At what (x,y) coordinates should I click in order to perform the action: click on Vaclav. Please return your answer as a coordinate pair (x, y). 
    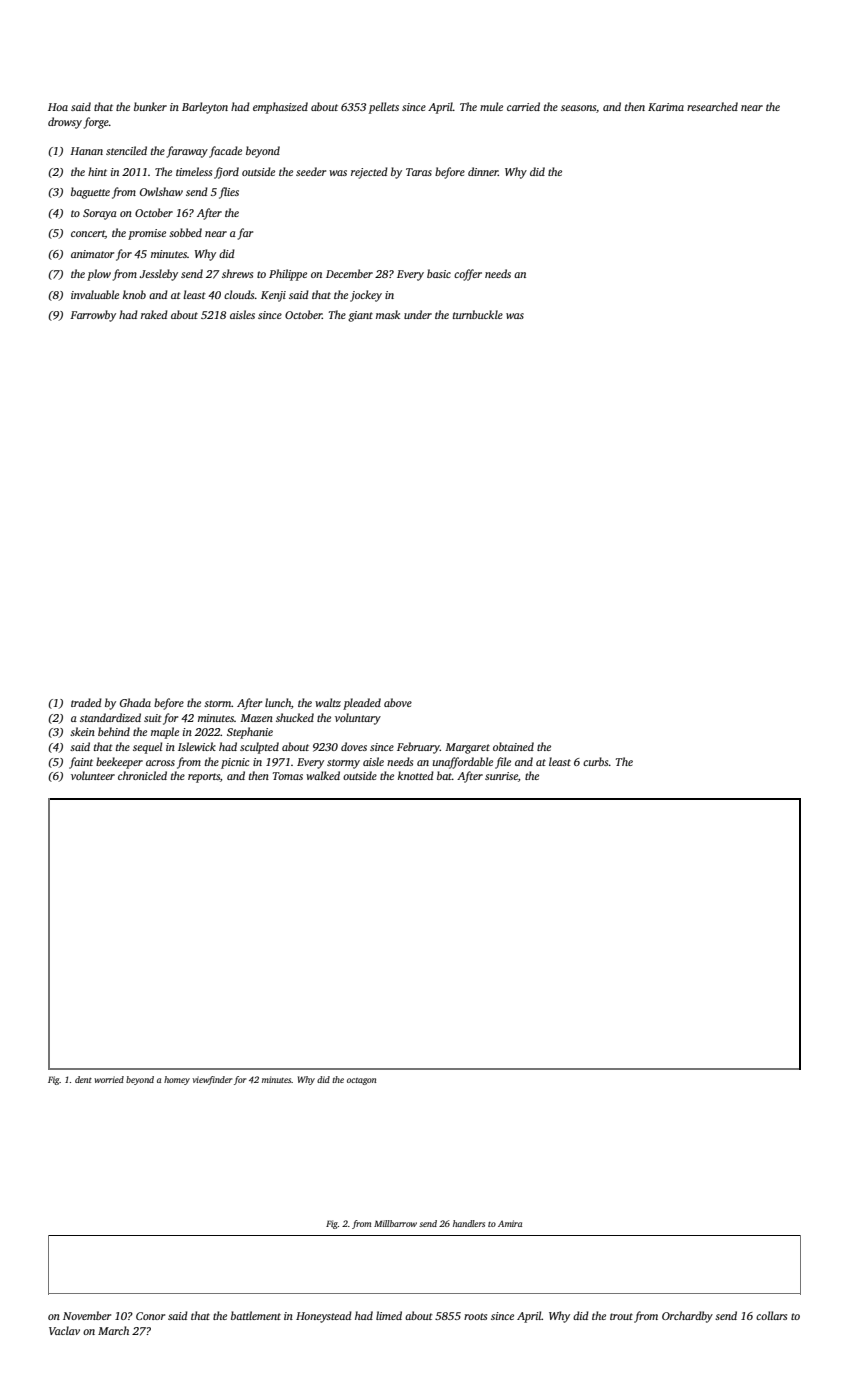
    Looking at the image, I should click on (64, 1330).
